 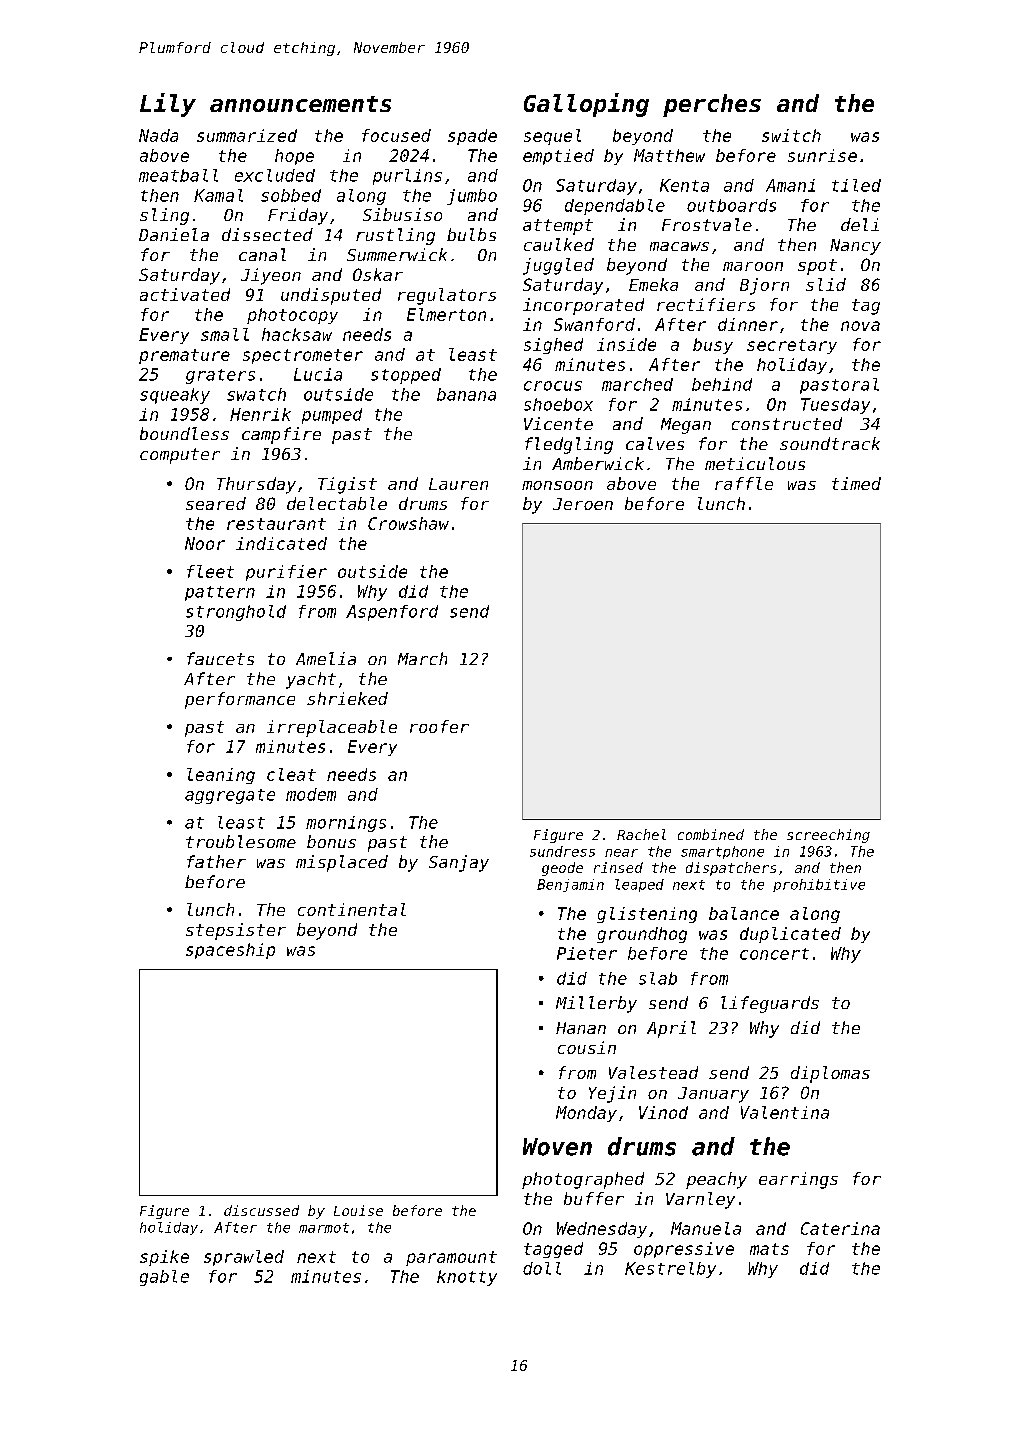 I want to click on diplomas, so click(x=830, y=1074).
